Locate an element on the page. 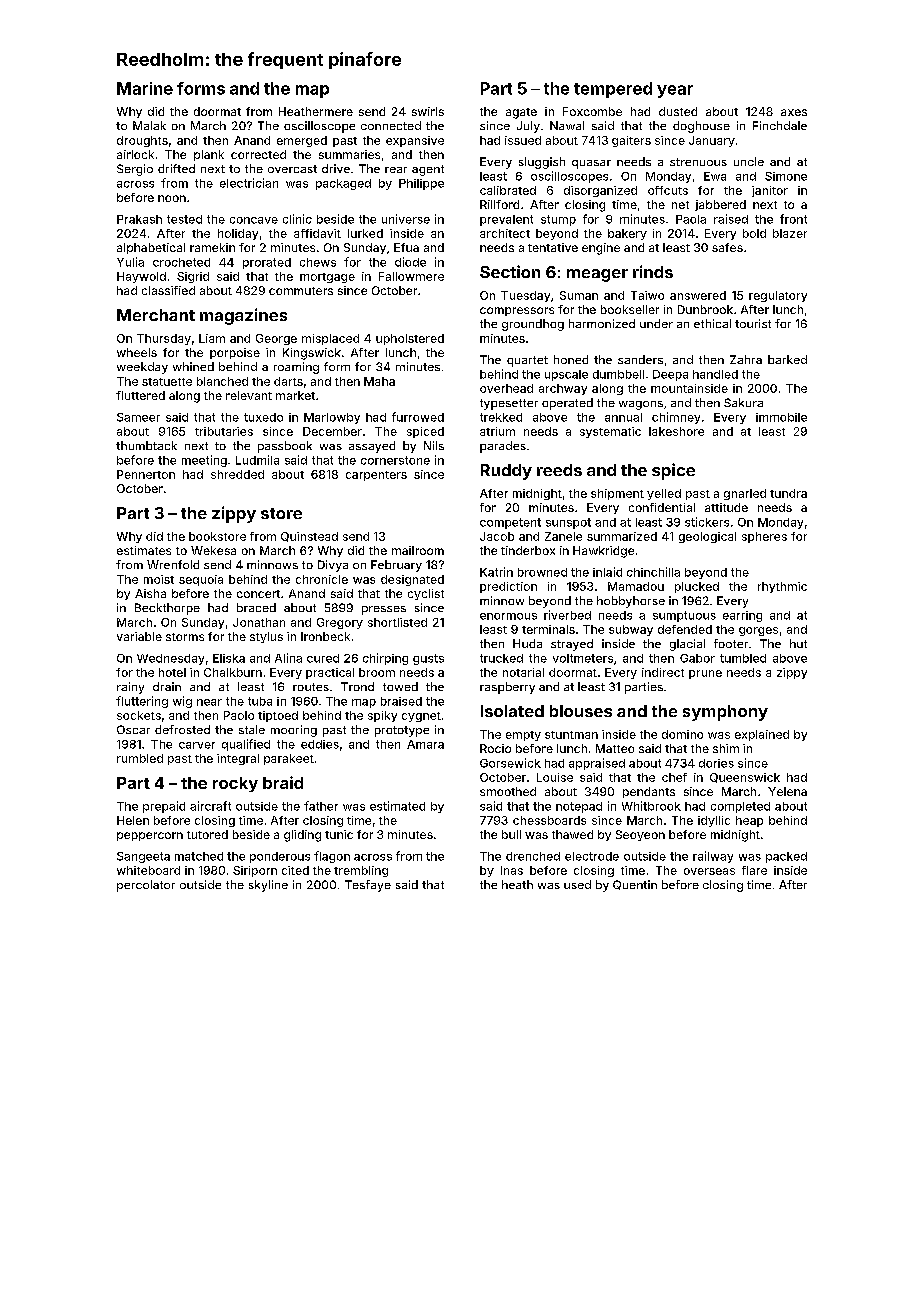 Image resolution: width=924 pixels, height=1308 pixels. regulatory is located at coordinates (778, 296).
